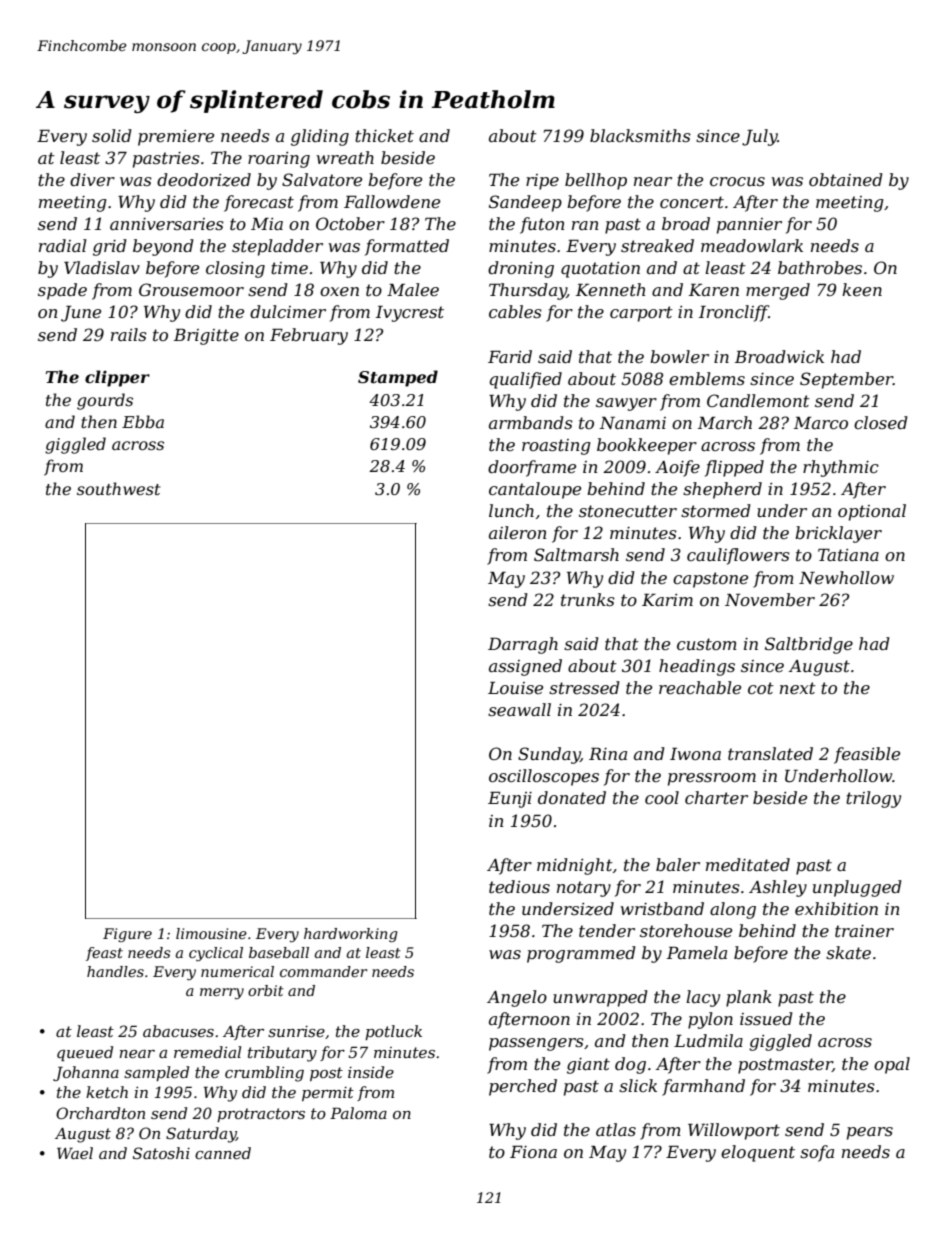  I want to click on queued, so click(85, 1053).
